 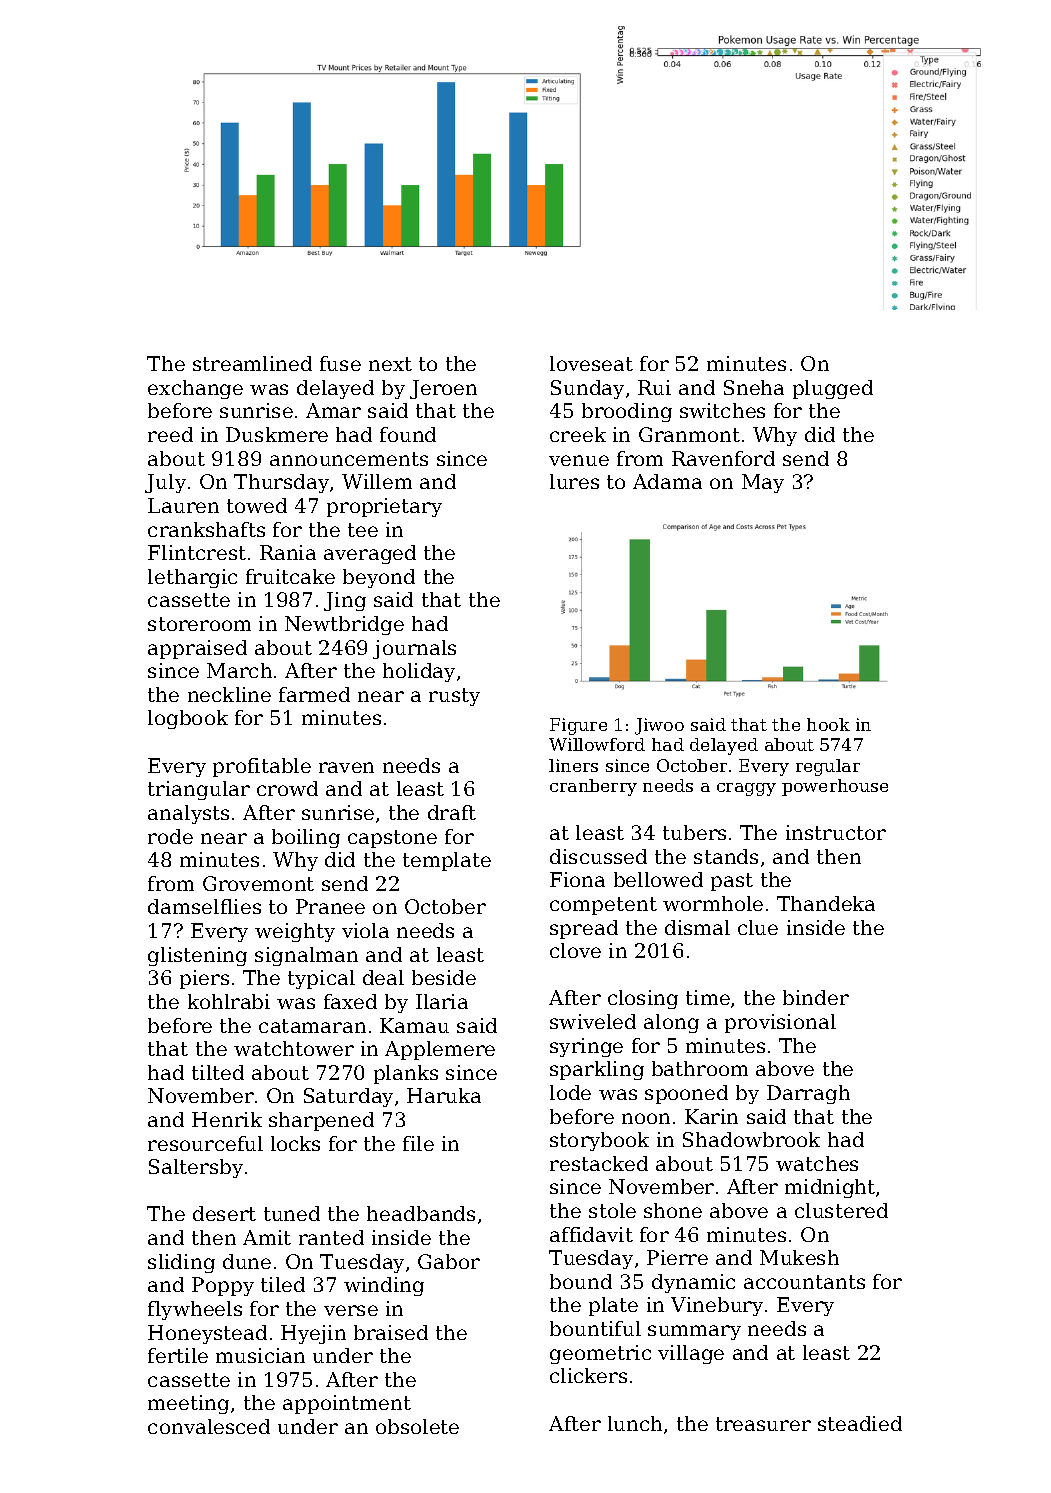 I want to click on lunch, so click(x=635, y=1423).
